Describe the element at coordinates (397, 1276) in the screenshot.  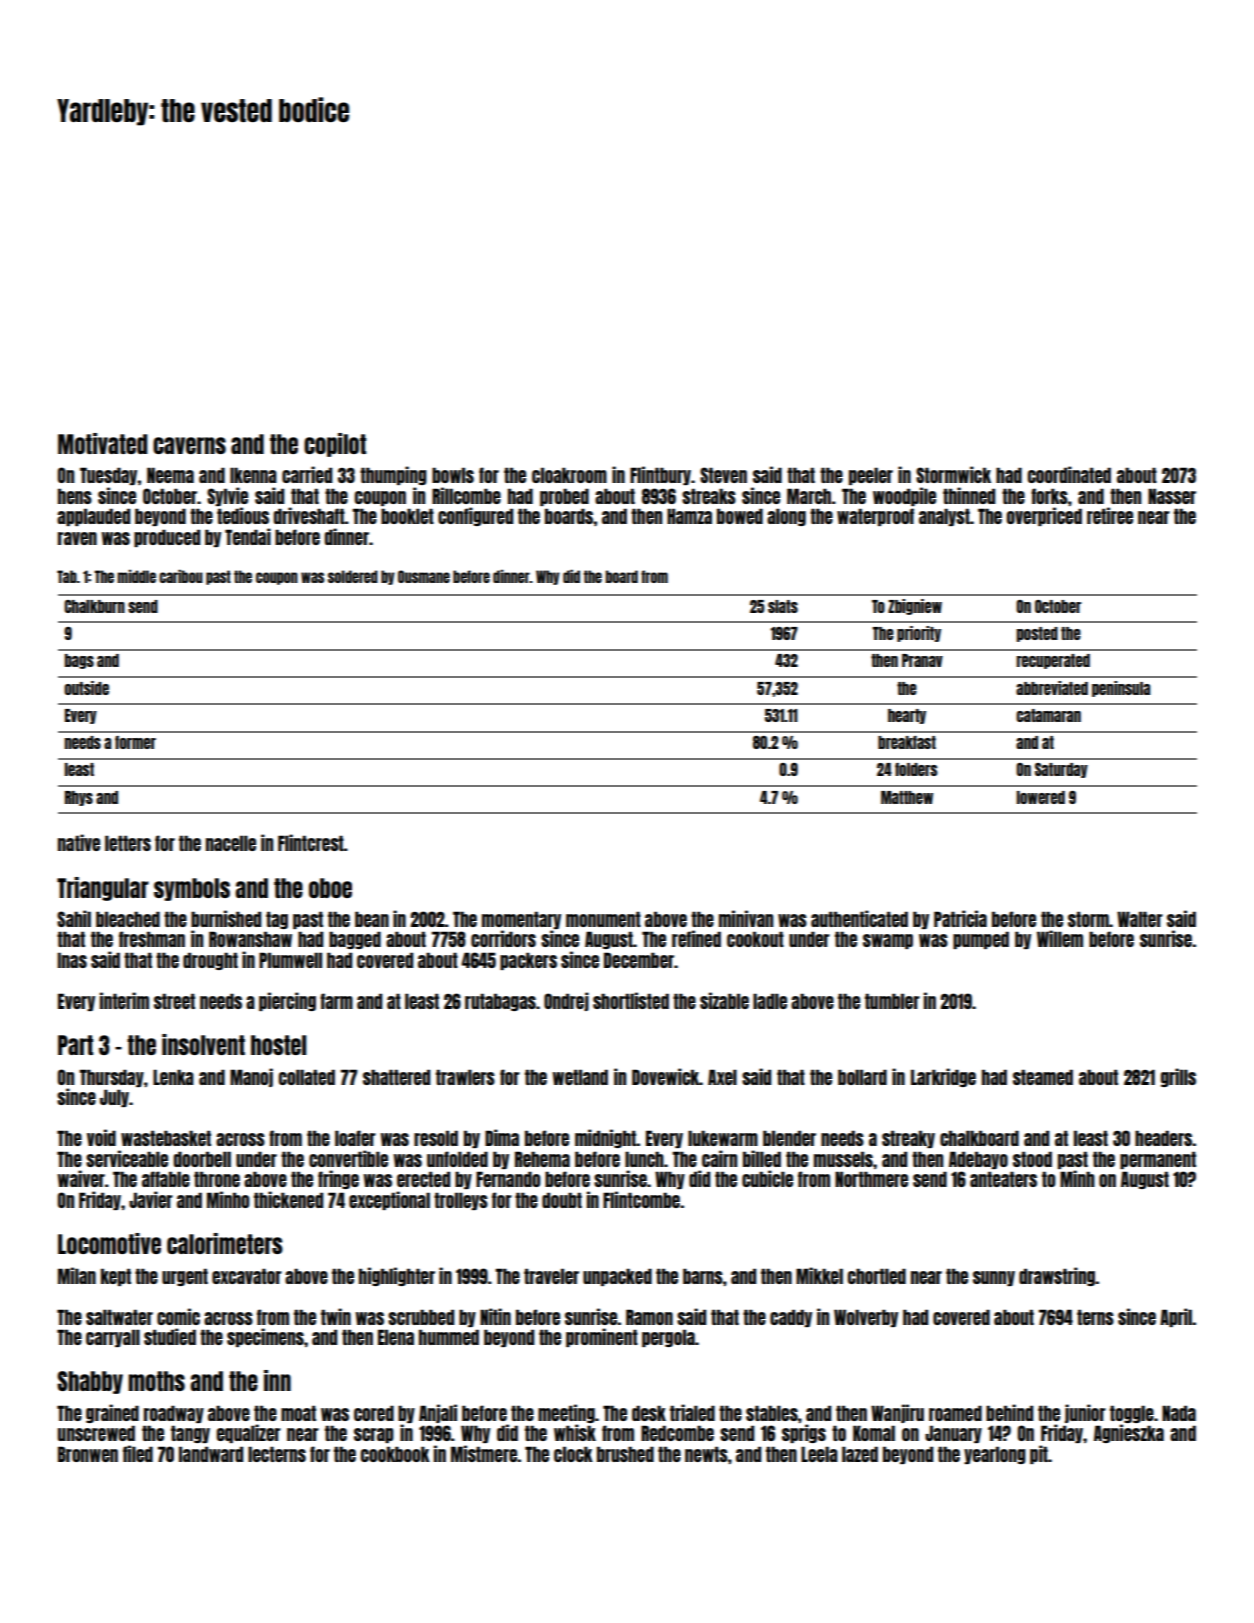
I see `highlighter` at that location.
